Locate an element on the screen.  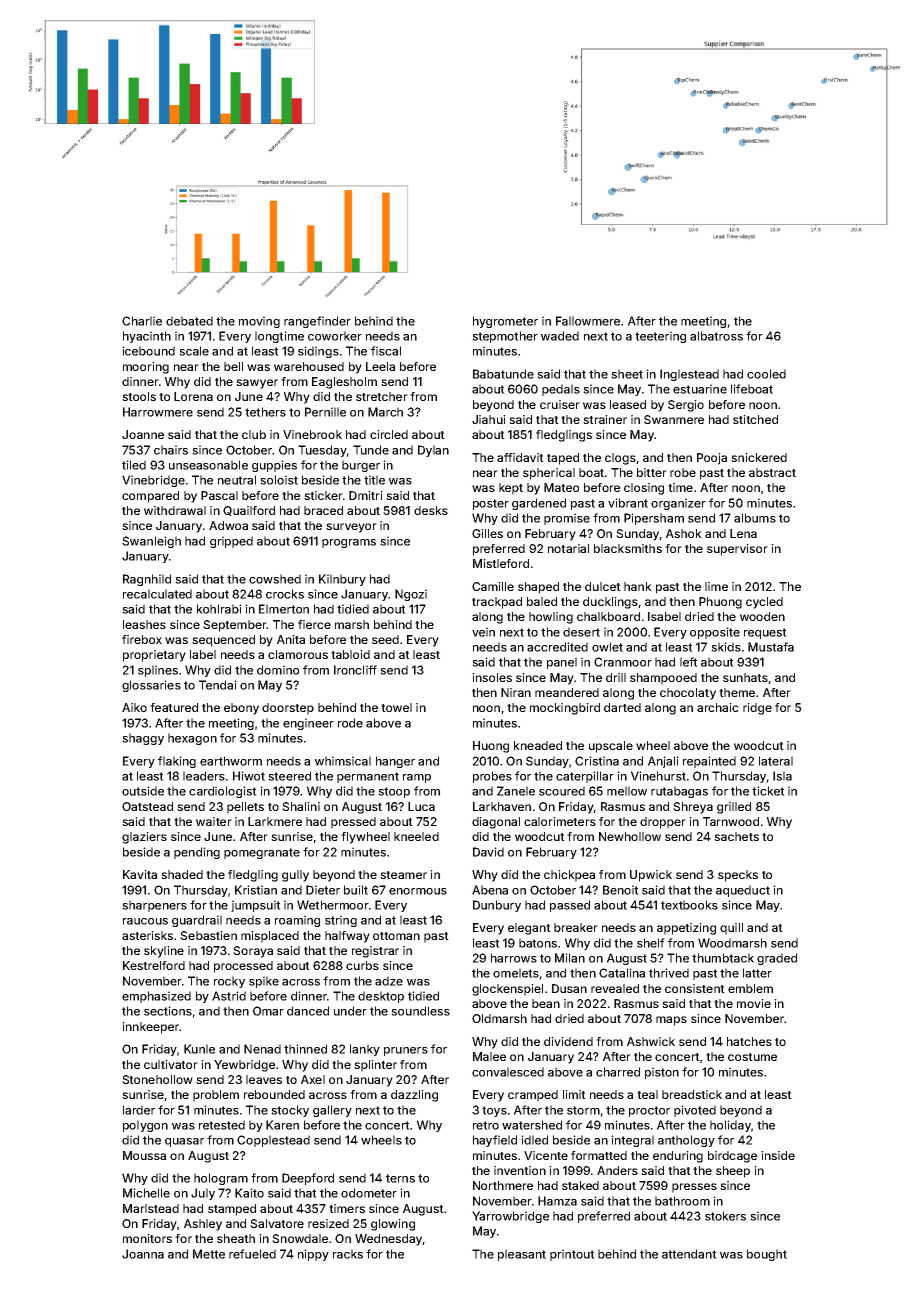
Ragnhild is located at coordinates (147, 580).
